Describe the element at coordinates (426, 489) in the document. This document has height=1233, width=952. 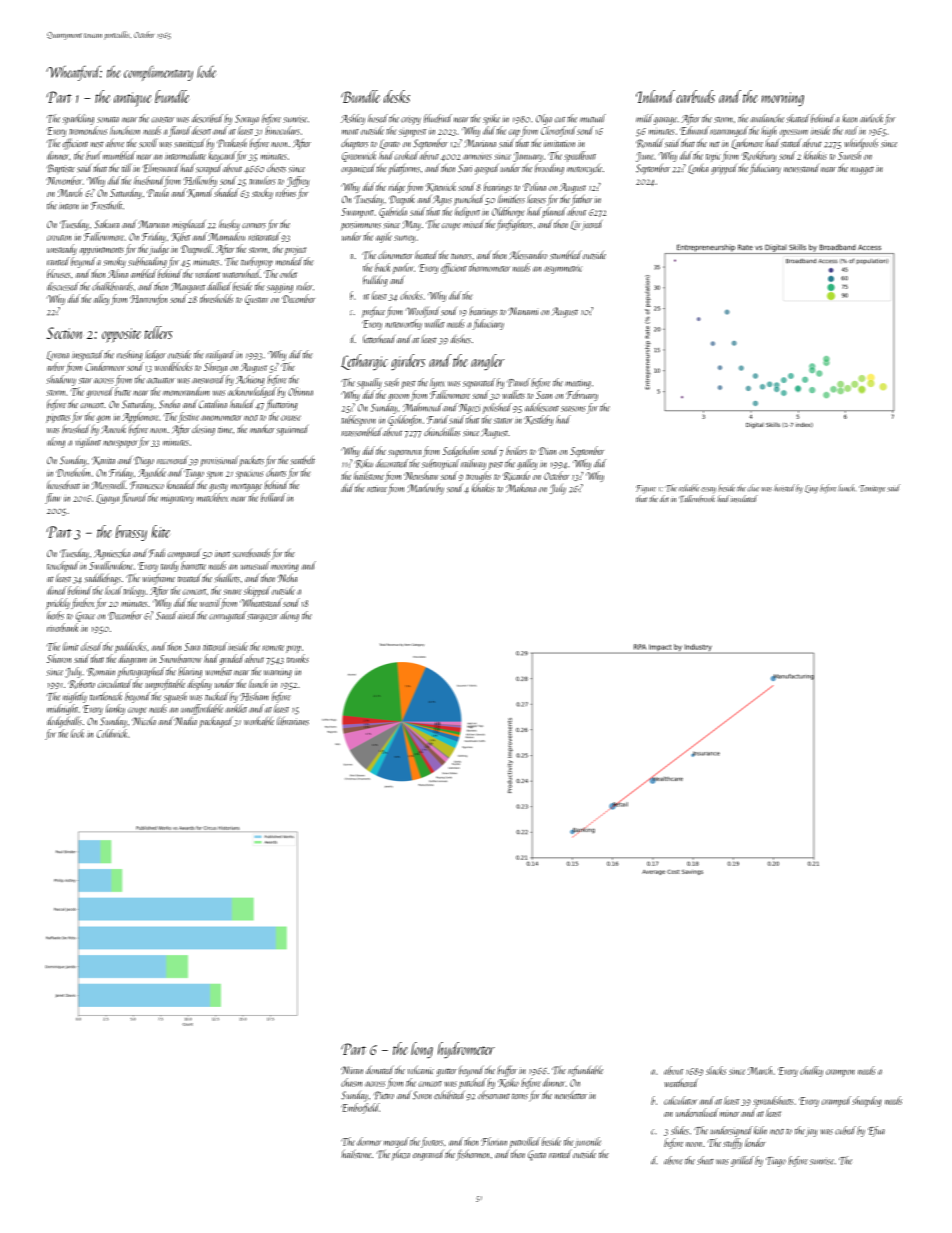
I see `Marlowby` at that location.
